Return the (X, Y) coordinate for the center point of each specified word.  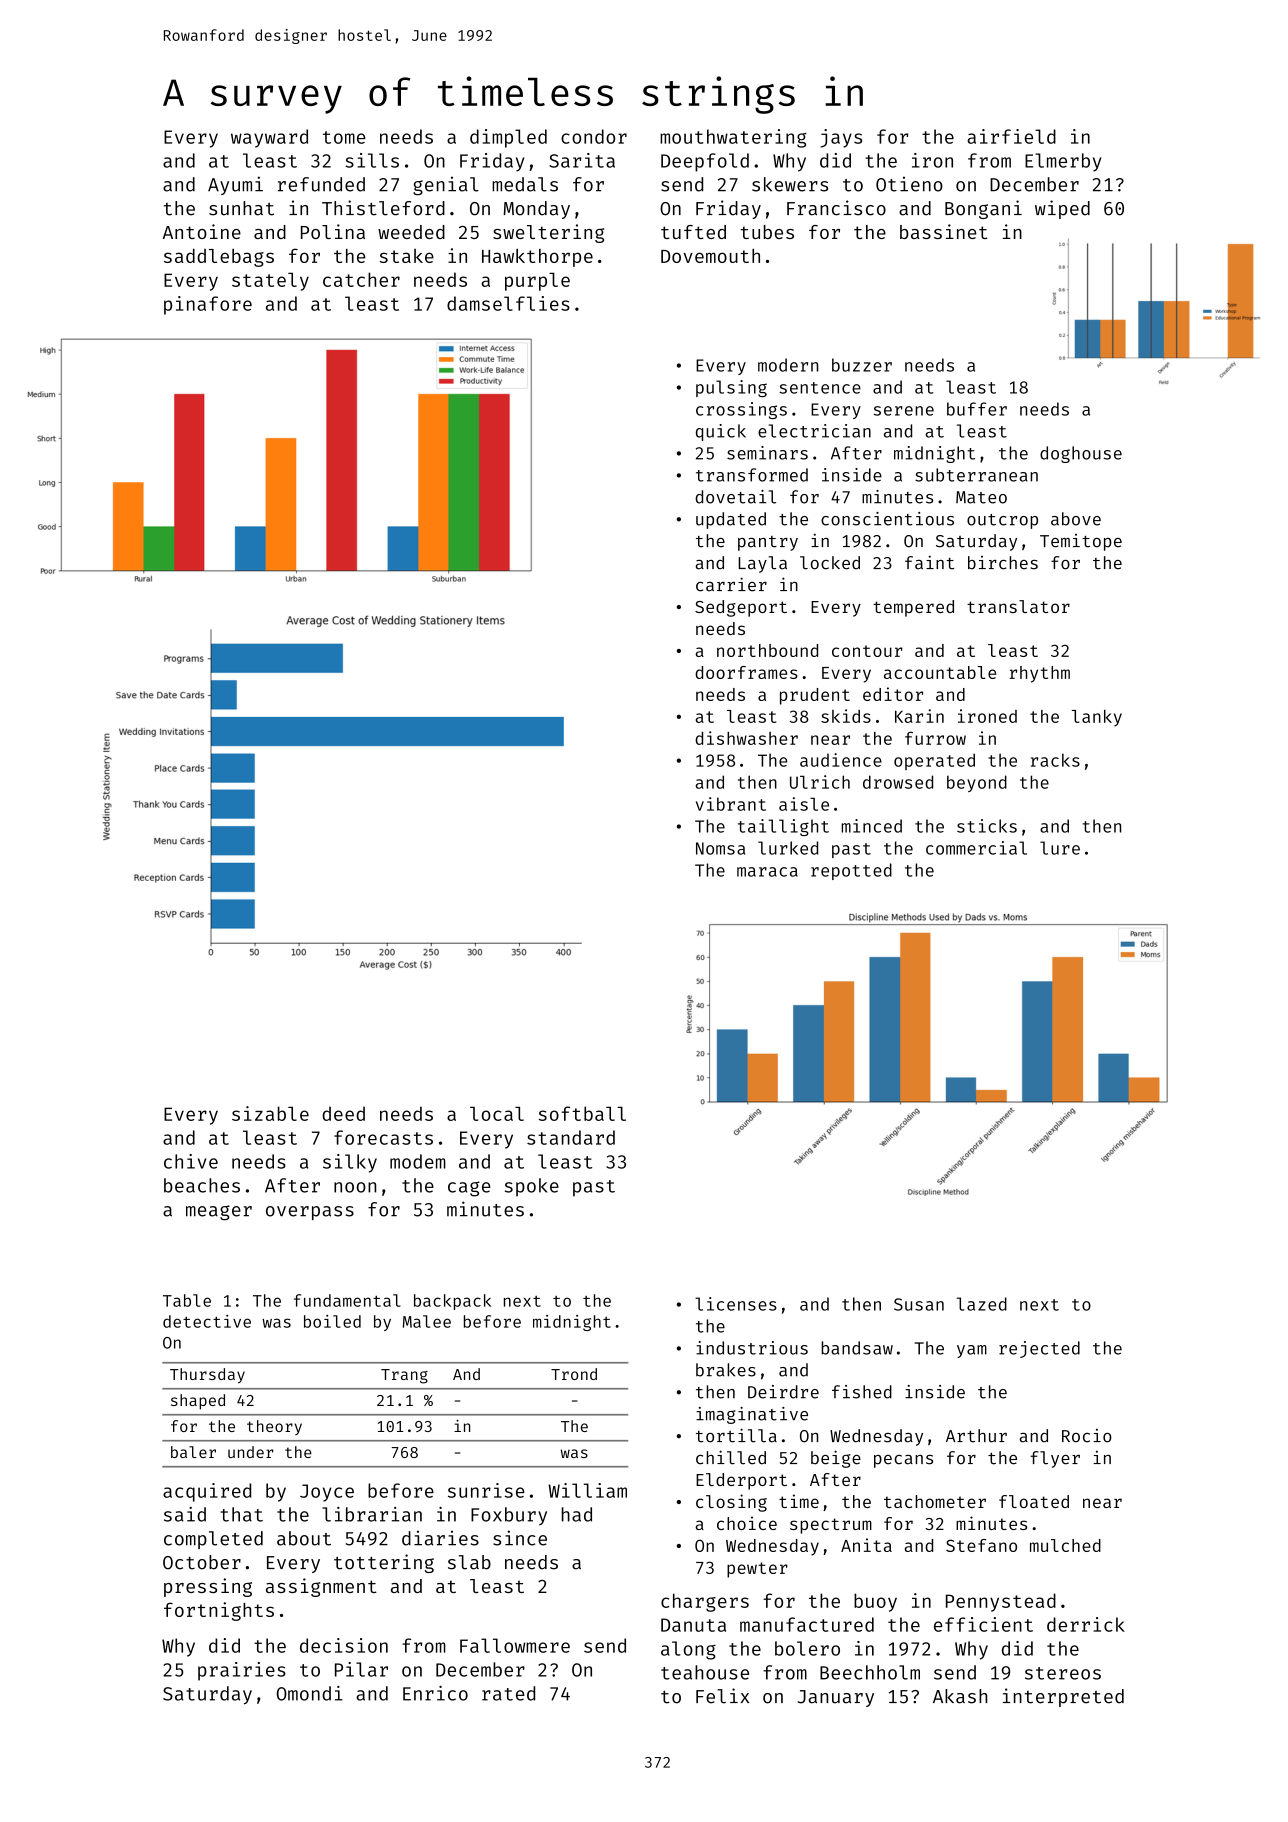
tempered (913, 608)
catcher (361, 279)
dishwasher (746, 738)
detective (207, 1321)
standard (571, 1137)
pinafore (208, 305)
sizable (270, 1113)
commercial (976, 848)
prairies (242, 1671)
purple (537, 282)
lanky (1097, 718)
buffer (977, 409)
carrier (731, 584)
